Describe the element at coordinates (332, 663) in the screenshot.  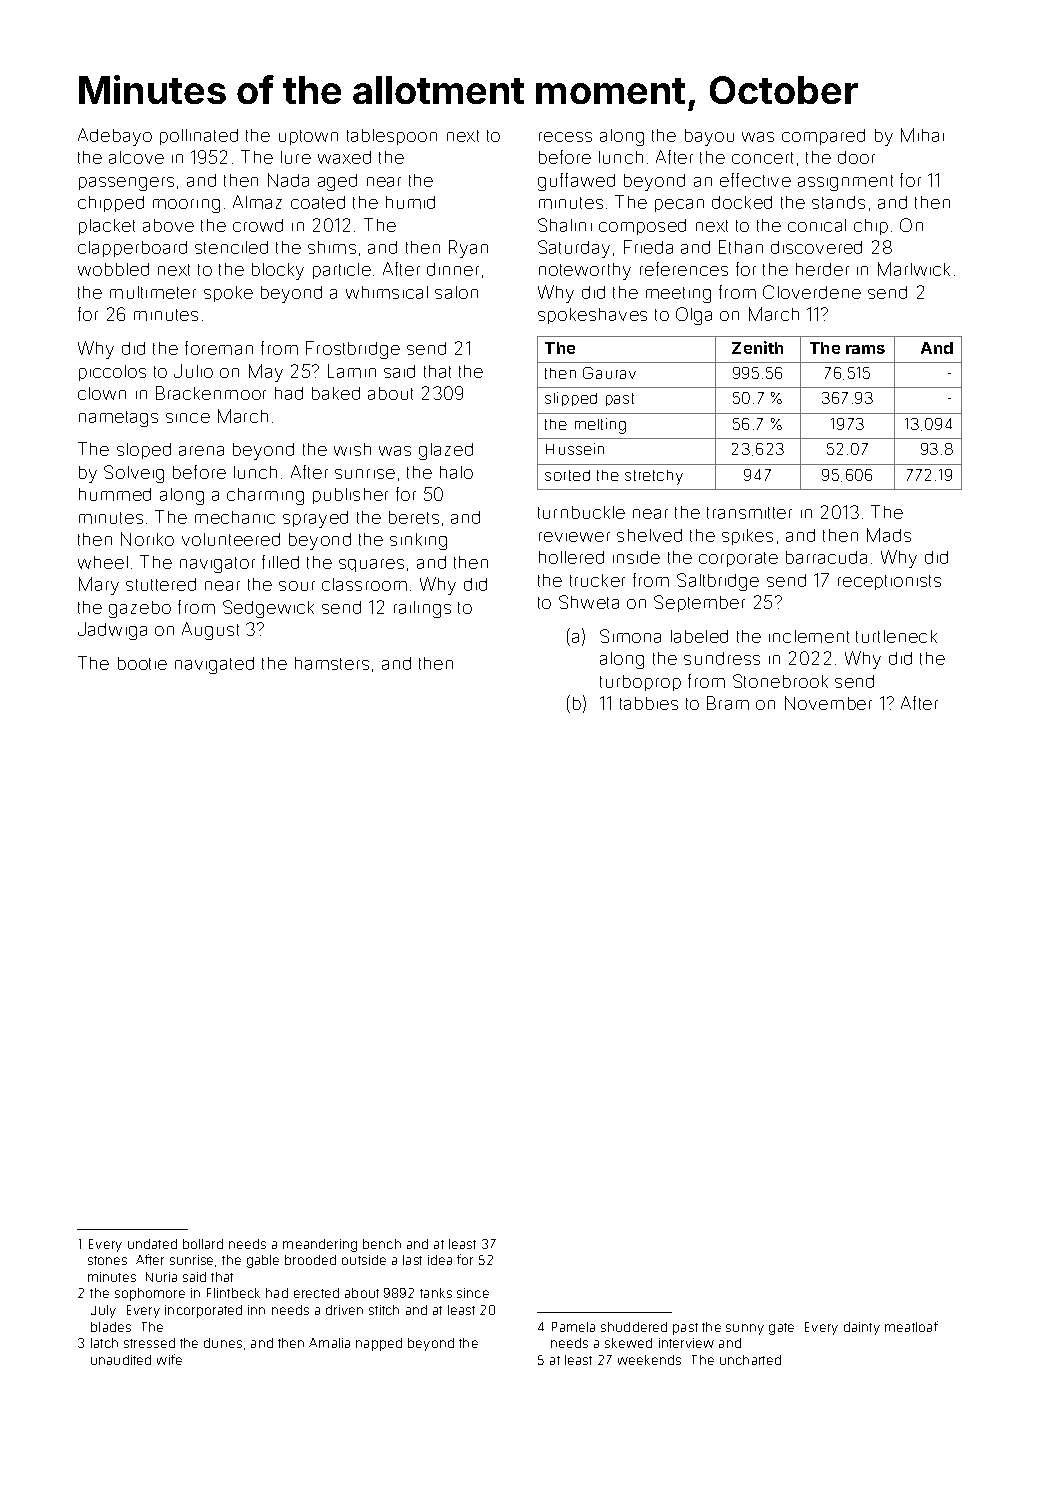
I see `hamsters` at that location.
